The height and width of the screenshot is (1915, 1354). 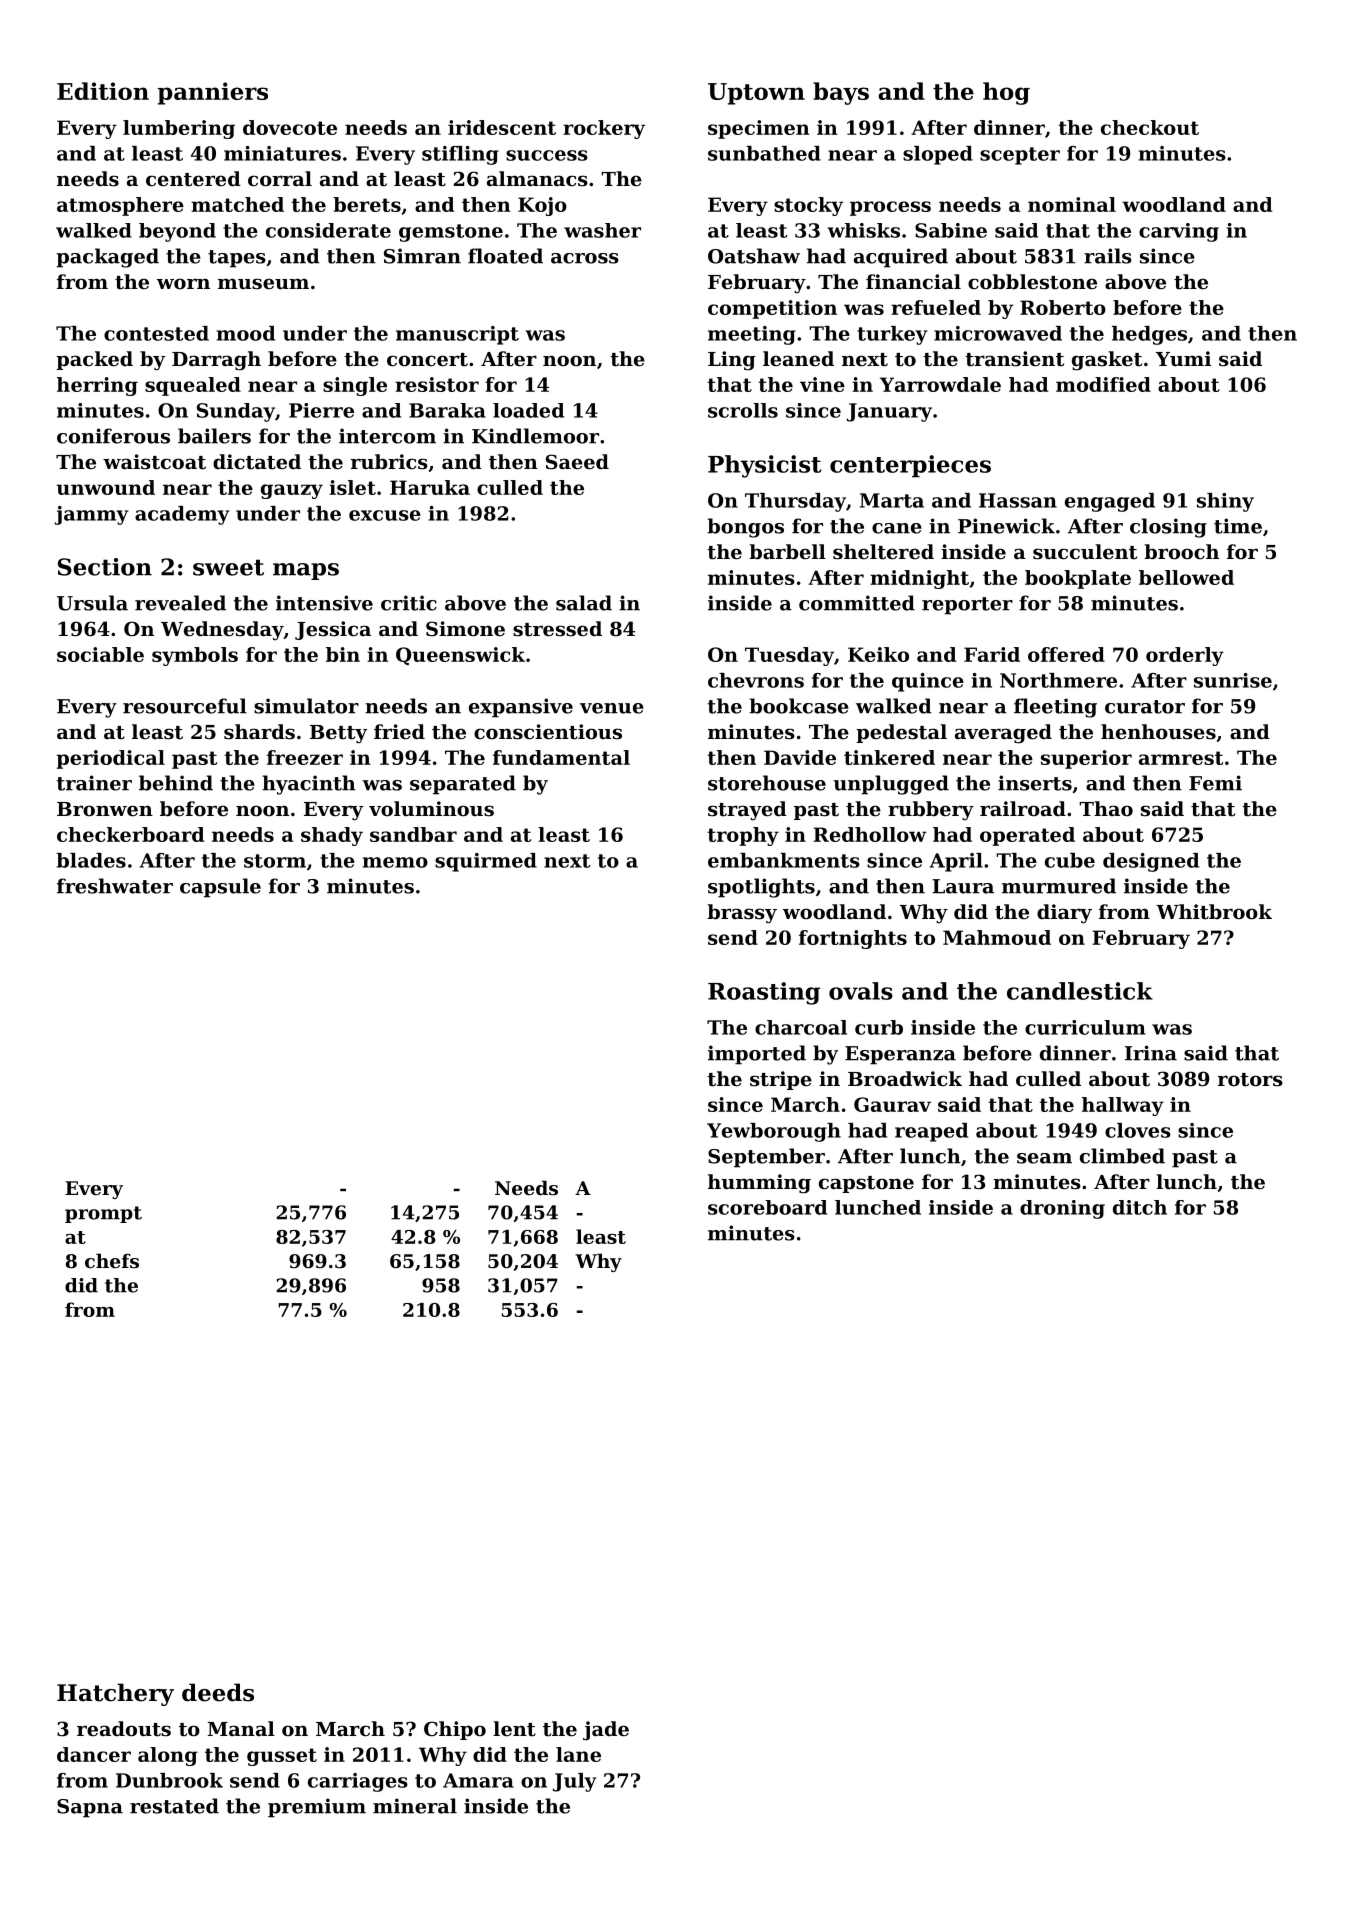 I want to click on Hatchery, so click(x=115, y=1694).
